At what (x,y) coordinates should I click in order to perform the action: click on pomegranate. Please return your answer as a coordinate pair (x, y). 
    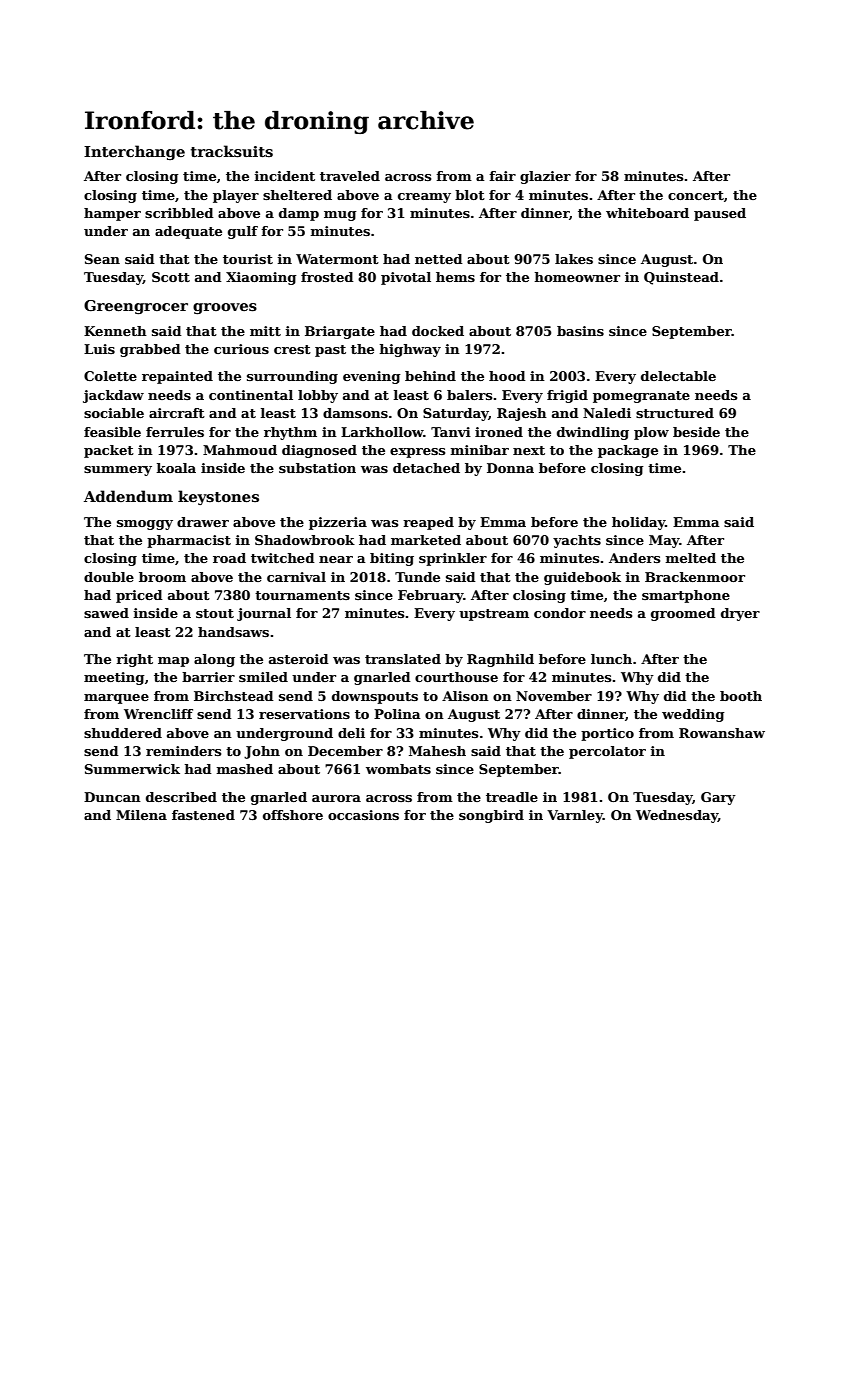
    Looking at the image, I should click on (641, 397).
